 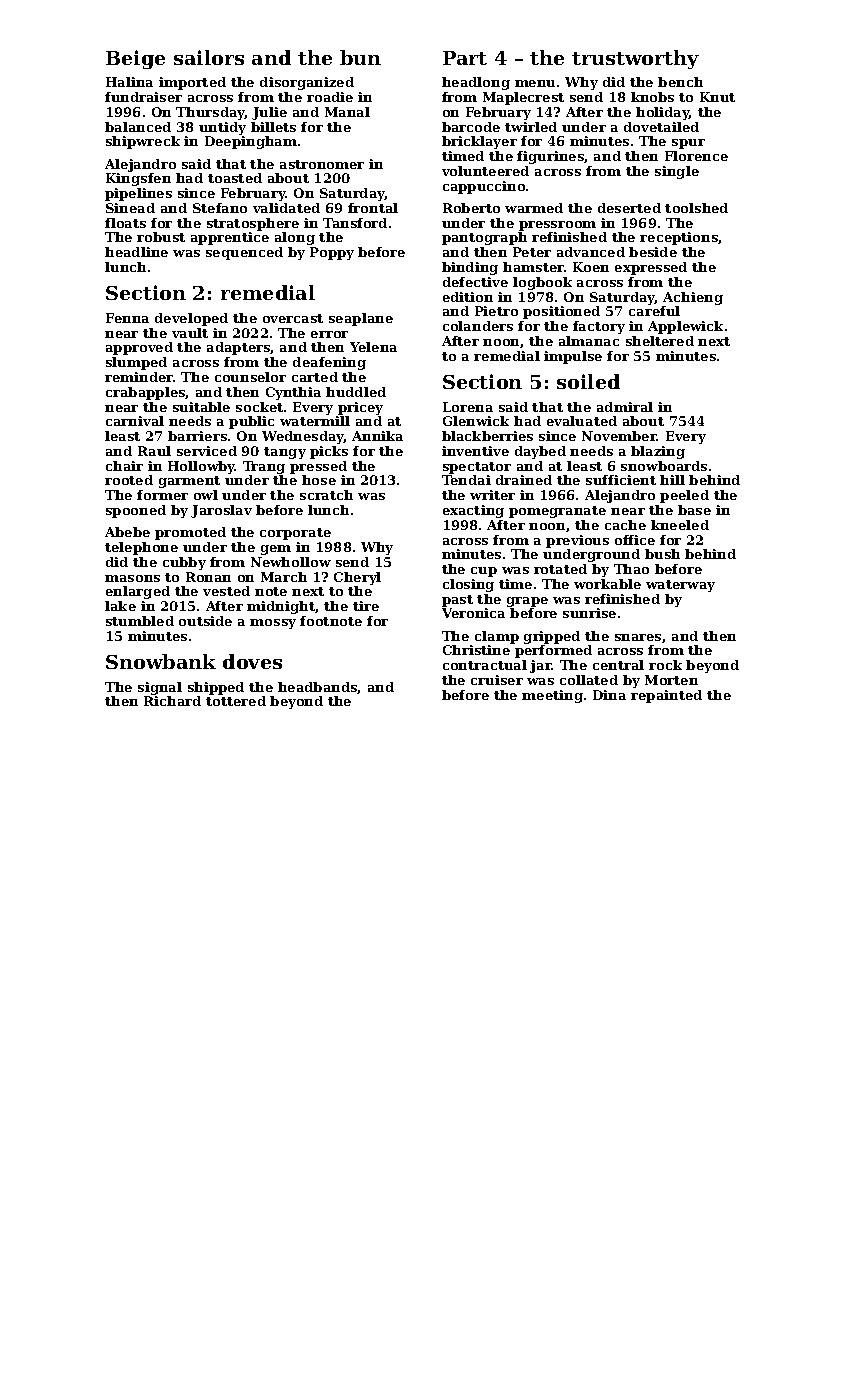 I want to click on doves, so click(x=252, y=661).
